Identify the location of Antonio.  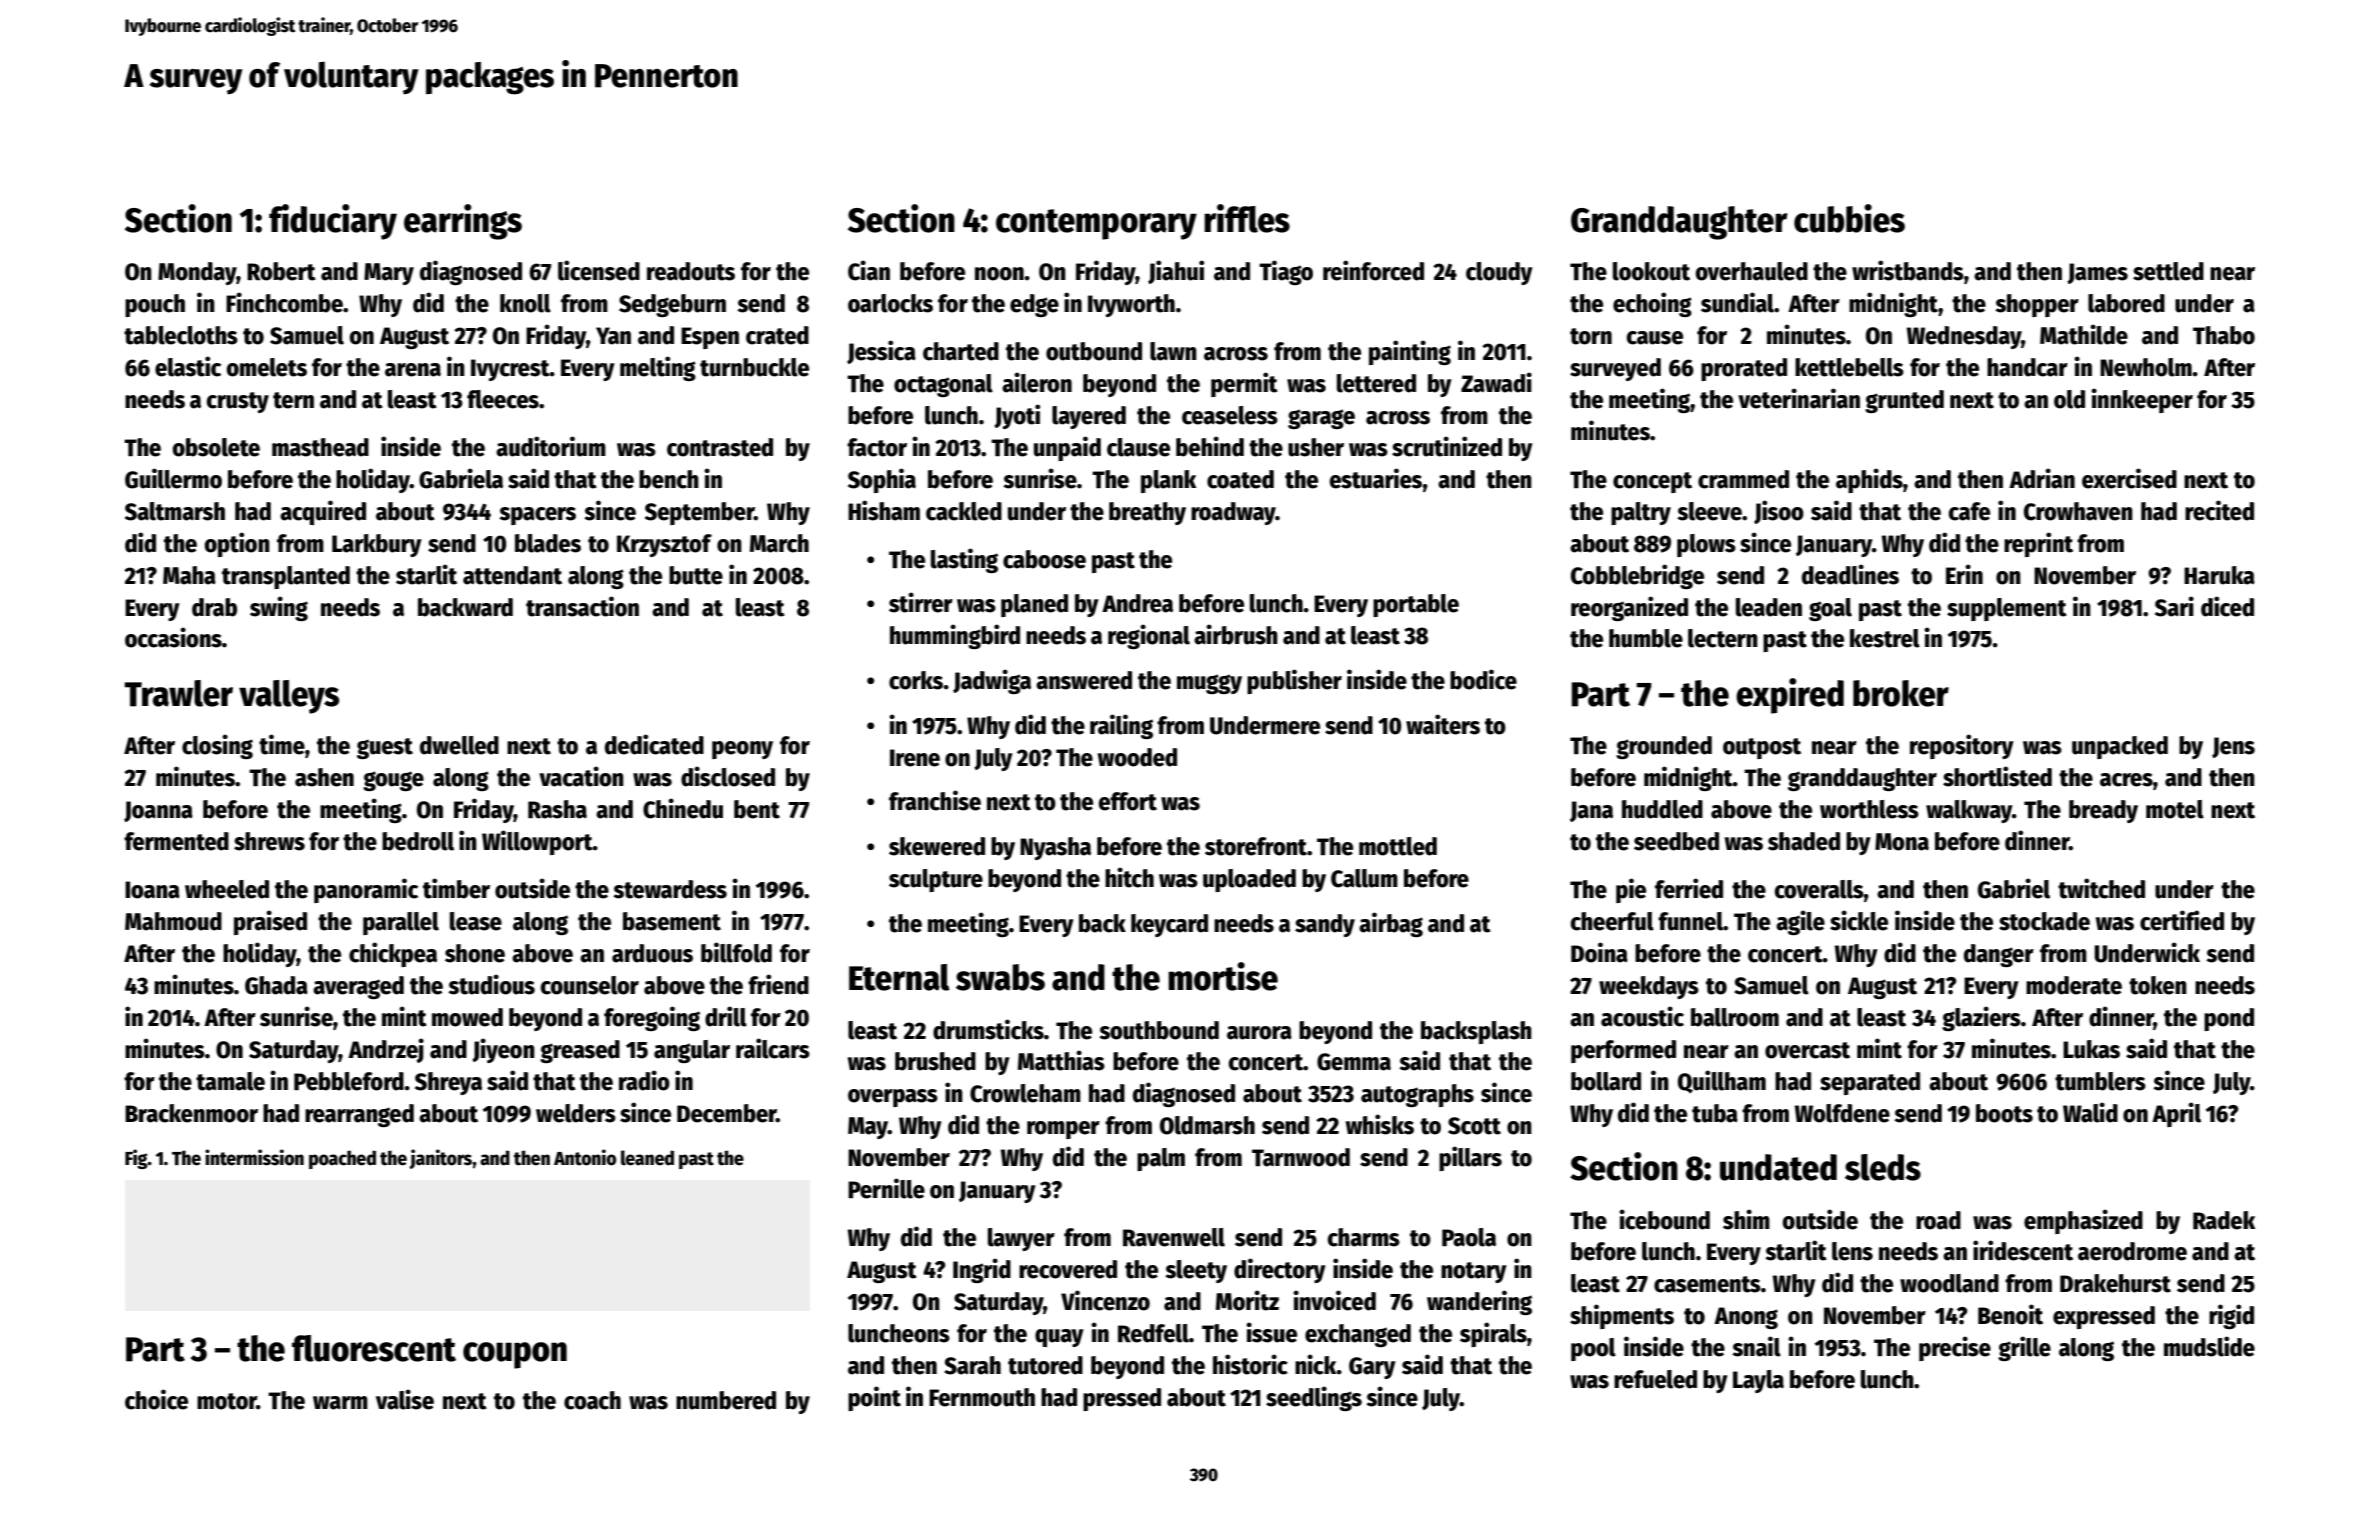
(585, 1157).
